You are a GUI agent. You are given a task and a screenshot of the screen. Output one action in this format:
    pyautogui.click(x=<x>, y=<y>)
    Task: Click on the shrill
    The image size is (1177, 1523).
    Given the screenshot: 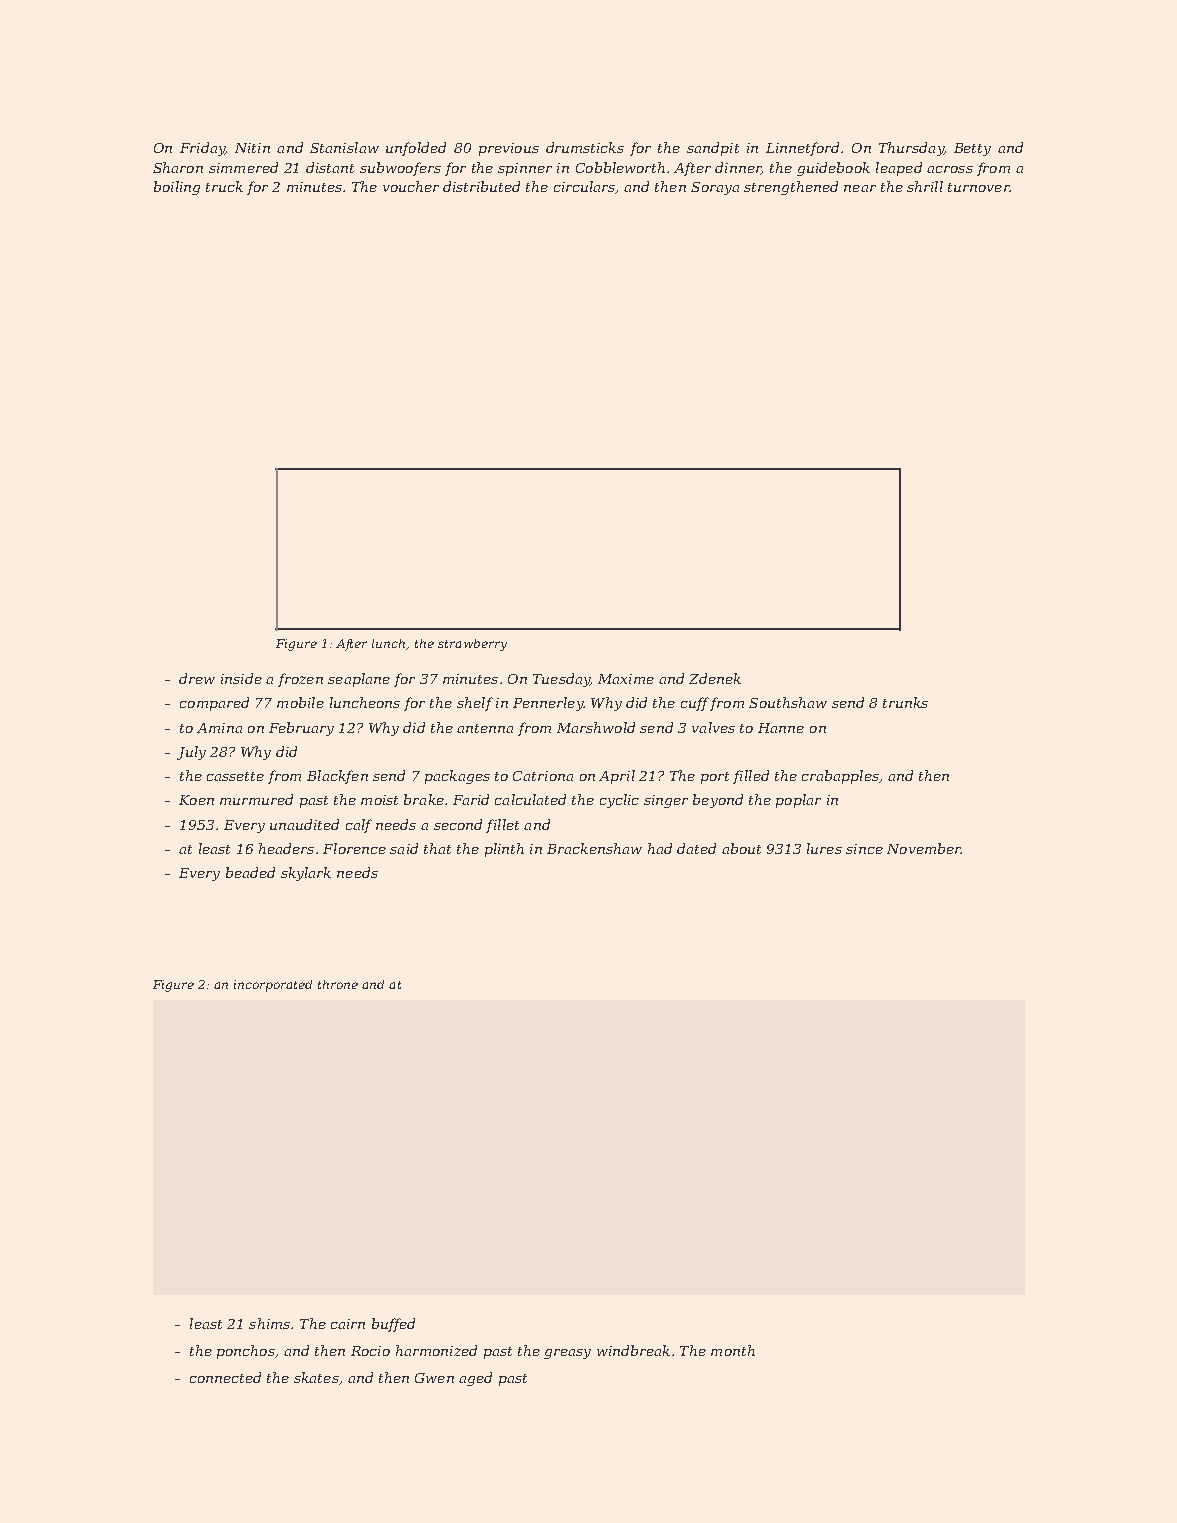 What is the action you would take?
    pyautogui.click(x=925, y=186)
